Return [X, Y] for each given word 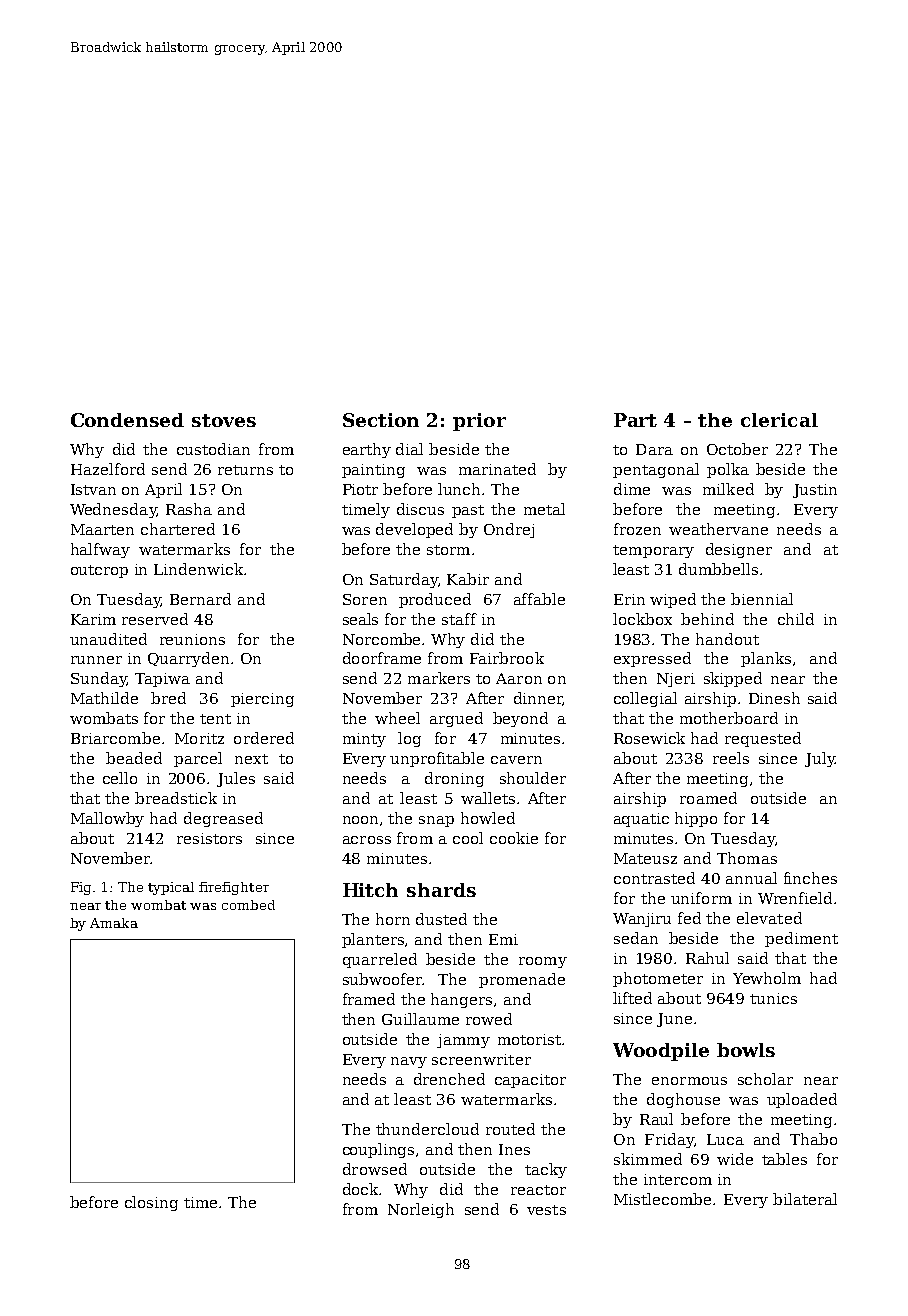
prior [479, 422]
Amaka [114, 923]
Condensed [127, 420]
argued [456, 719]
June [674, 1020]
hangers [461, 1000]
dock [360, 1189]
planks [766, 659]
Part [635, 420]
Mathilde [104, 698]
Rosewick [649, 738]
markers [439, 678]
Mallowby [107, 819]
